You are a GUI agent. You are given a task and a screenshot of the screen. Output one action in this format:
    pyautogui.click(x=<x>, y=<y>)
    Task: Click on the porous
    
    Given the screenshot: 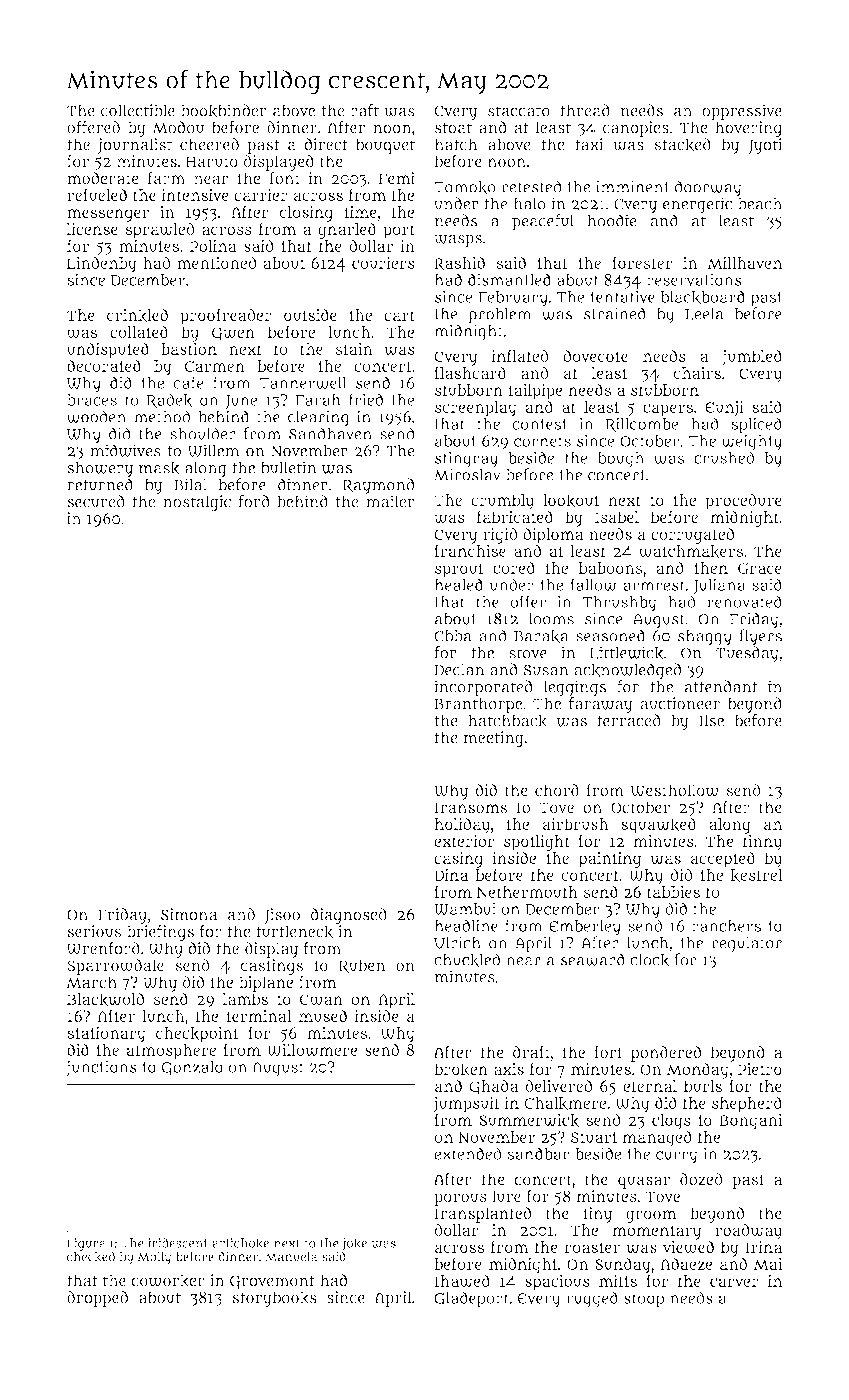 What is the action you would take?
    pyautogui.click(x=460, y=1199)
